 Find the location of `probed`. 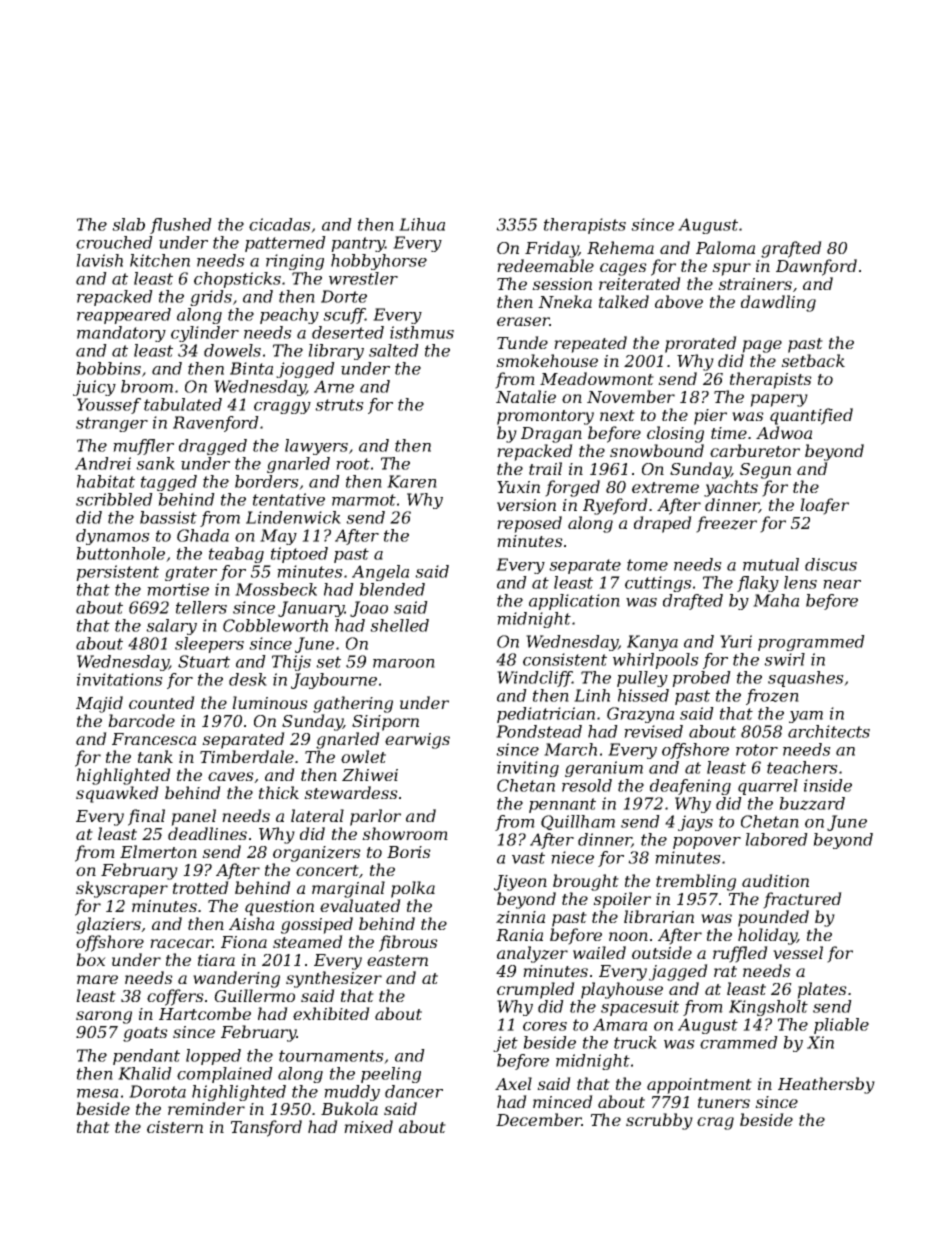

probed is located at coordinates (701, 679).
